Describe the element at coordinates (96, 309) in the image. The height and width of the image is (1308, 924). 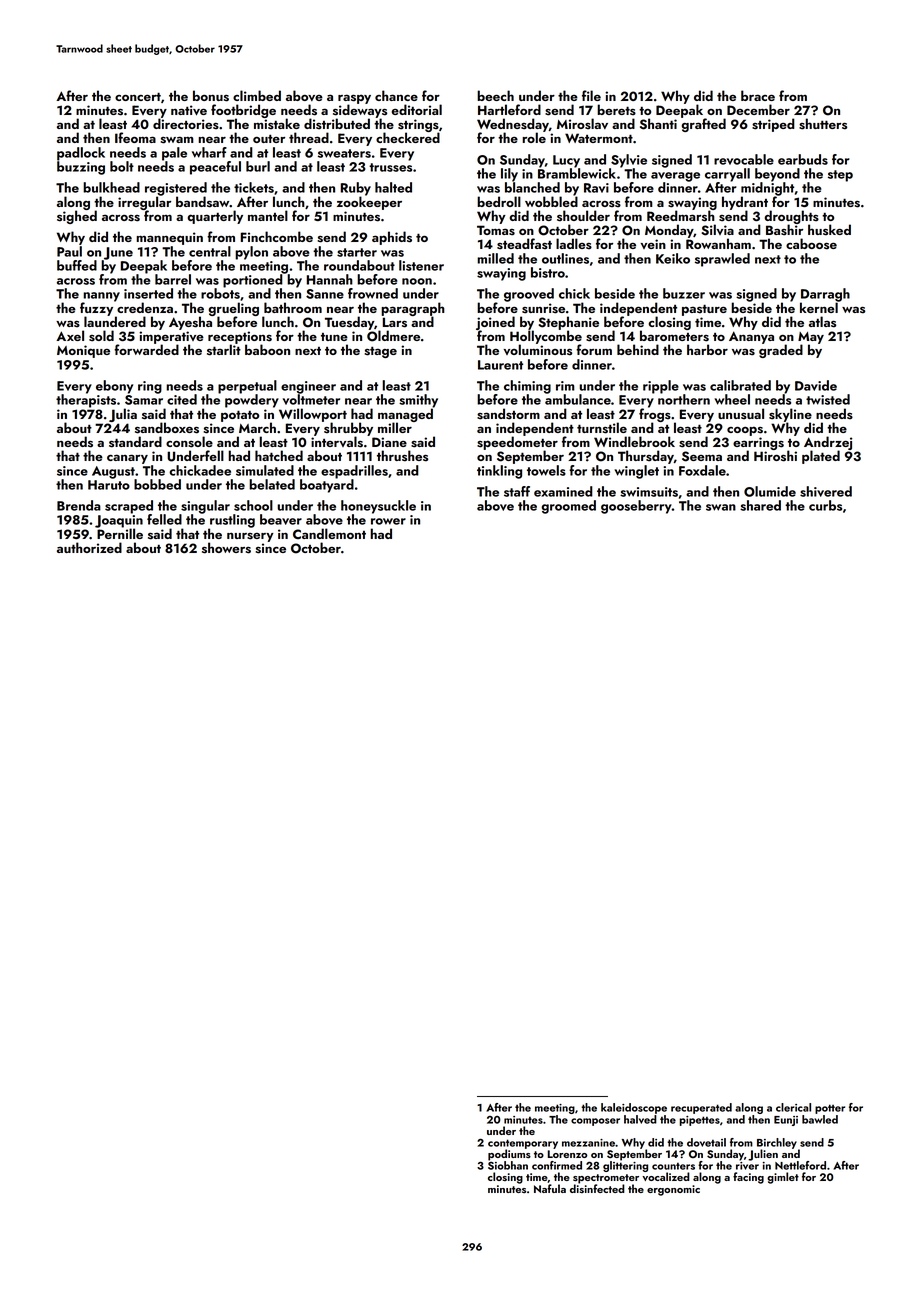
I see `fuzzy` at that location.
